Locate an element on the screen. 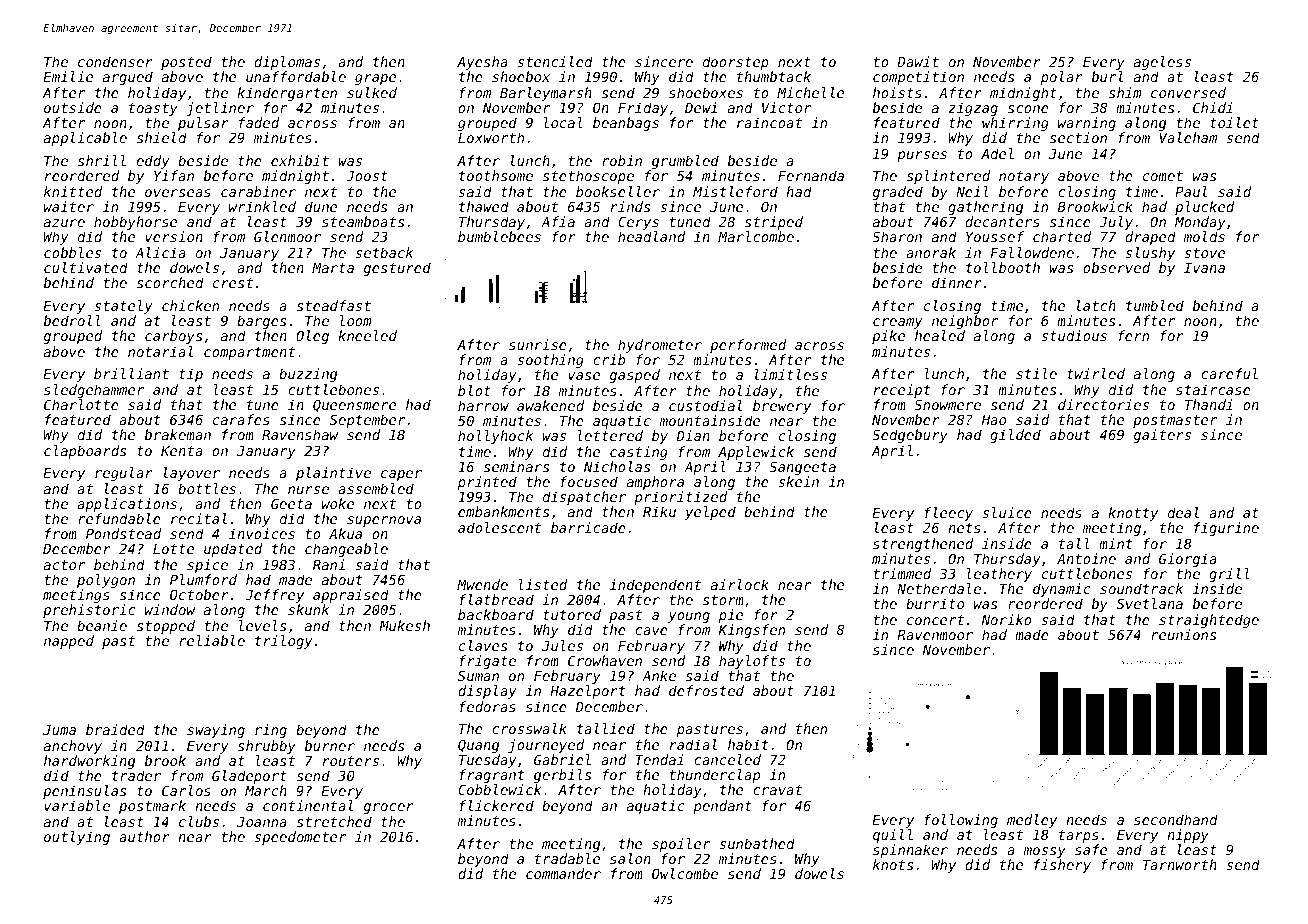 This screenshot has height=924, width=1308. outside is located at coordinates (73, 107).
